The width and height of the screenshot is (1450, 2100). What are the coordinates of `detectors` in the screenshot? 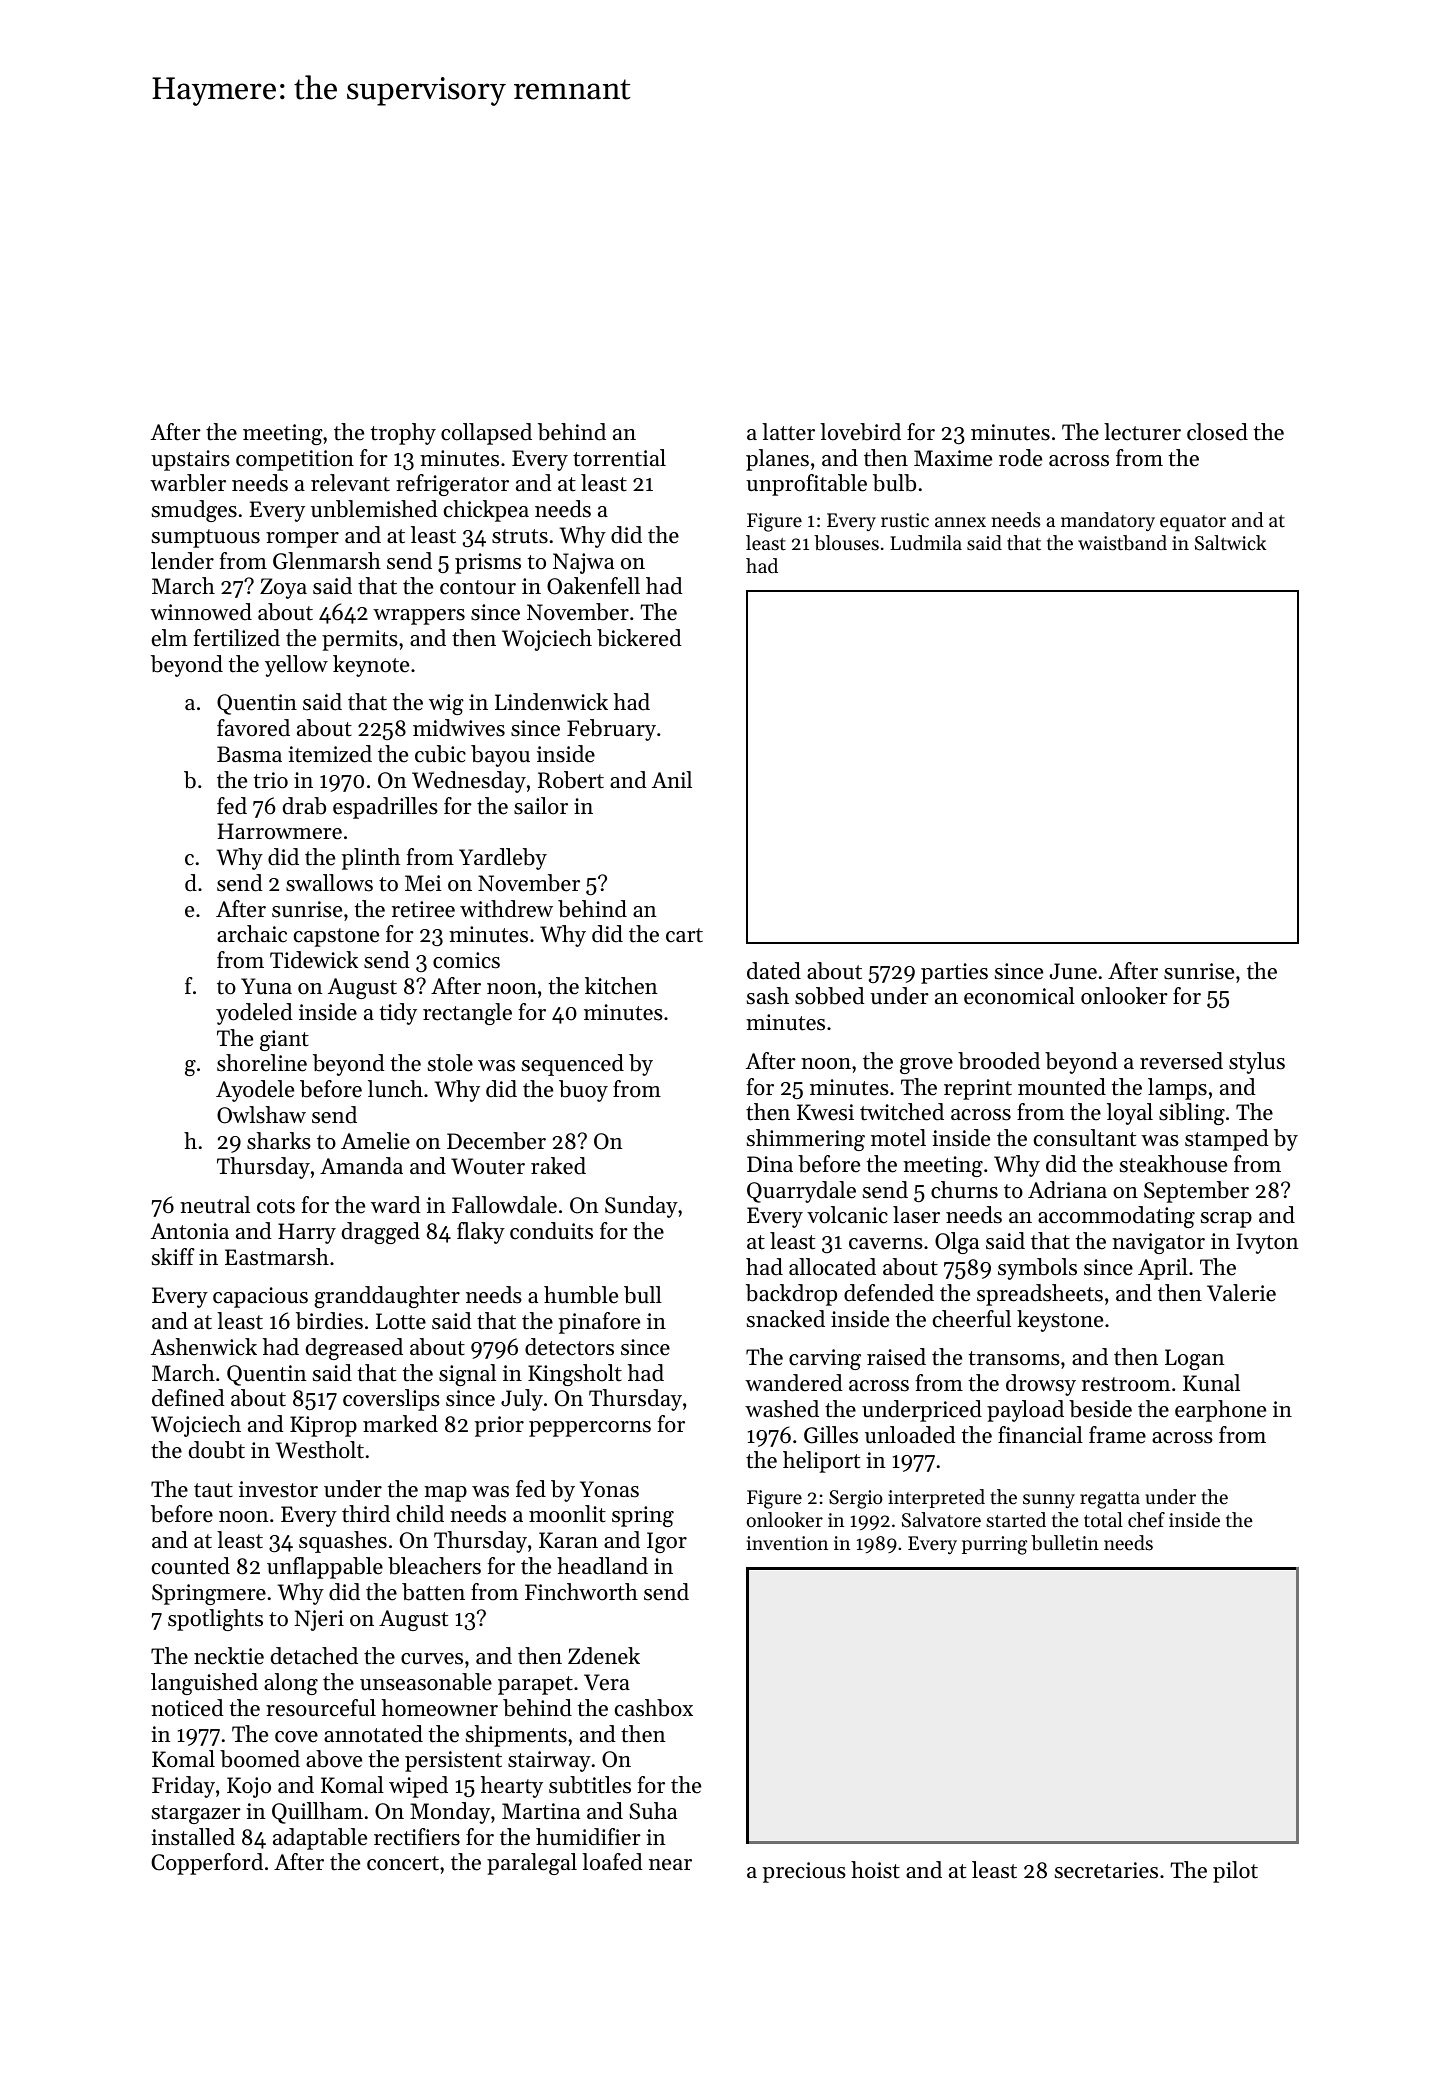 It's located at (569, 1347).
